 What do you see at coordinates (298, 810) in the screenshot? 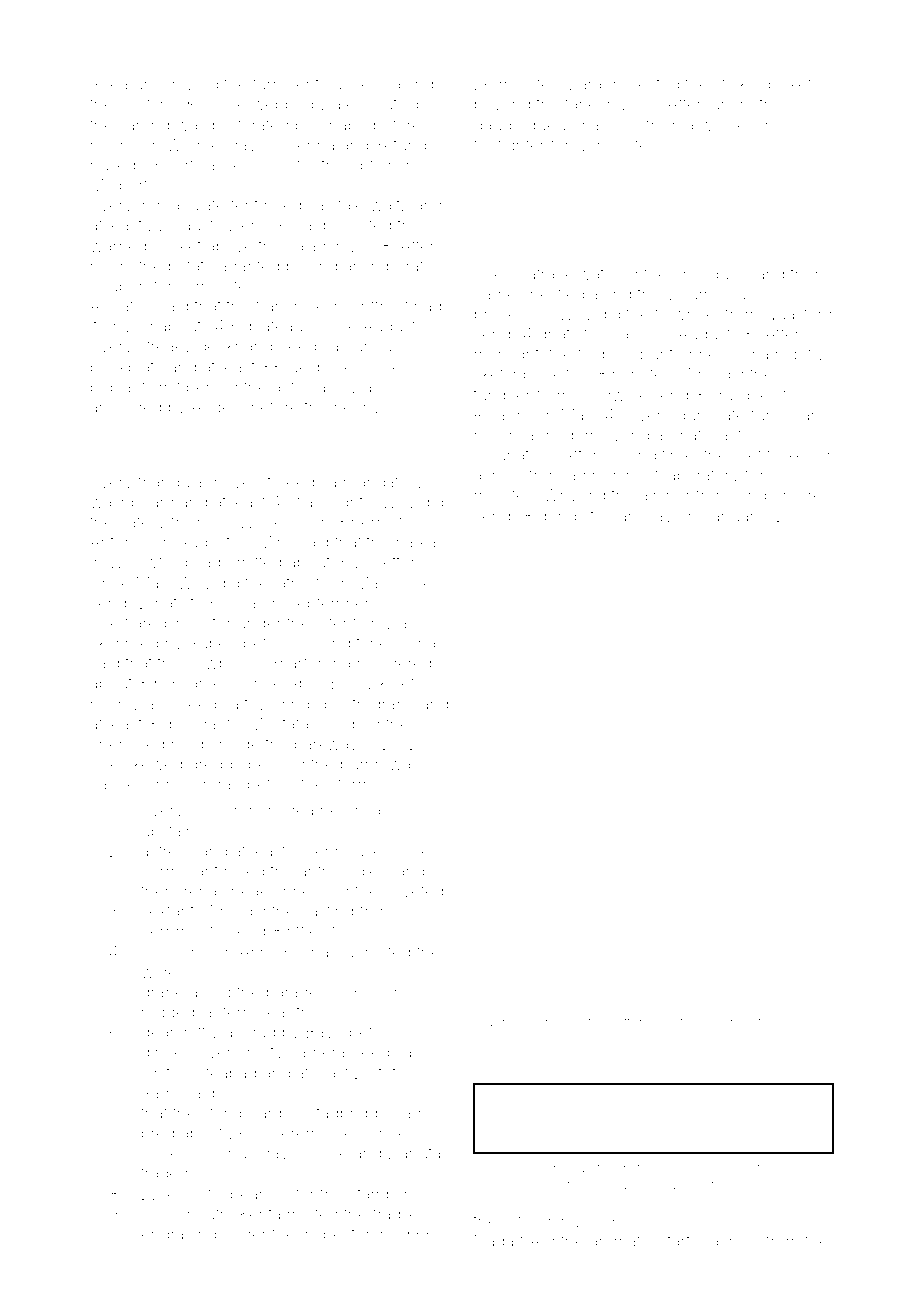
I see `idea` at bounding box center [298, 810].
